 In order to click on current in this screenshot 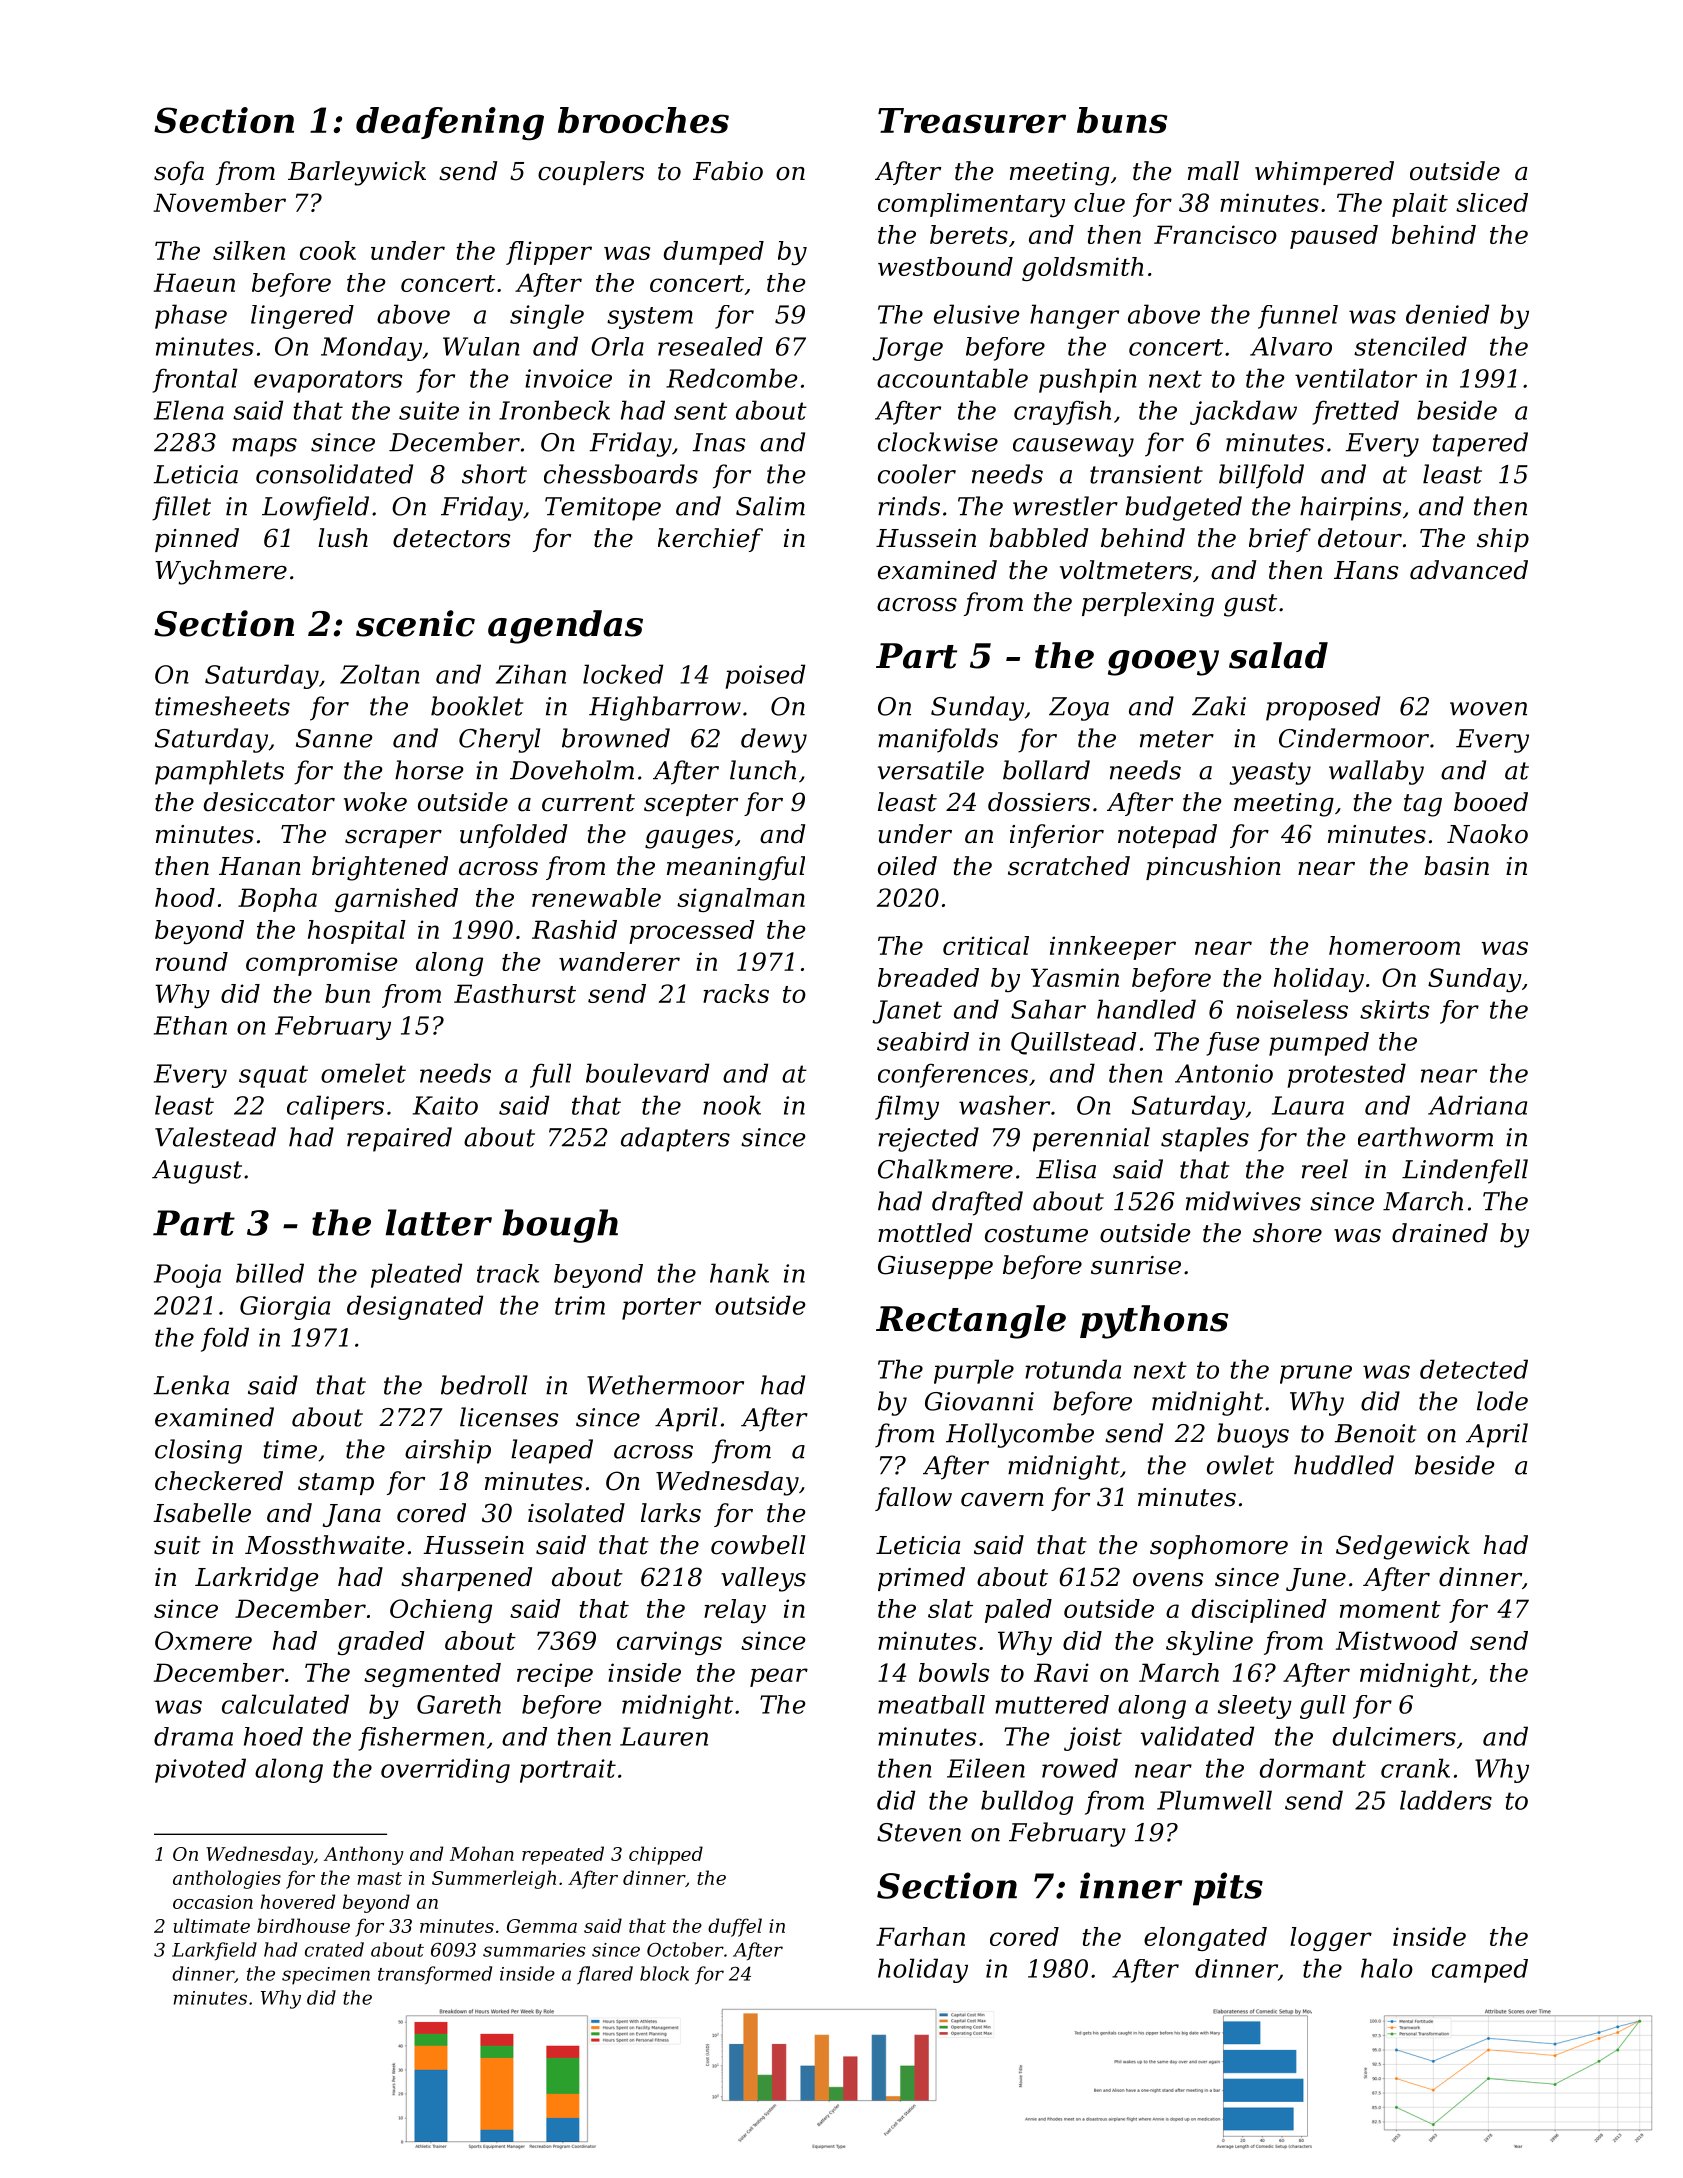, I will do `click(588, 803)`.
